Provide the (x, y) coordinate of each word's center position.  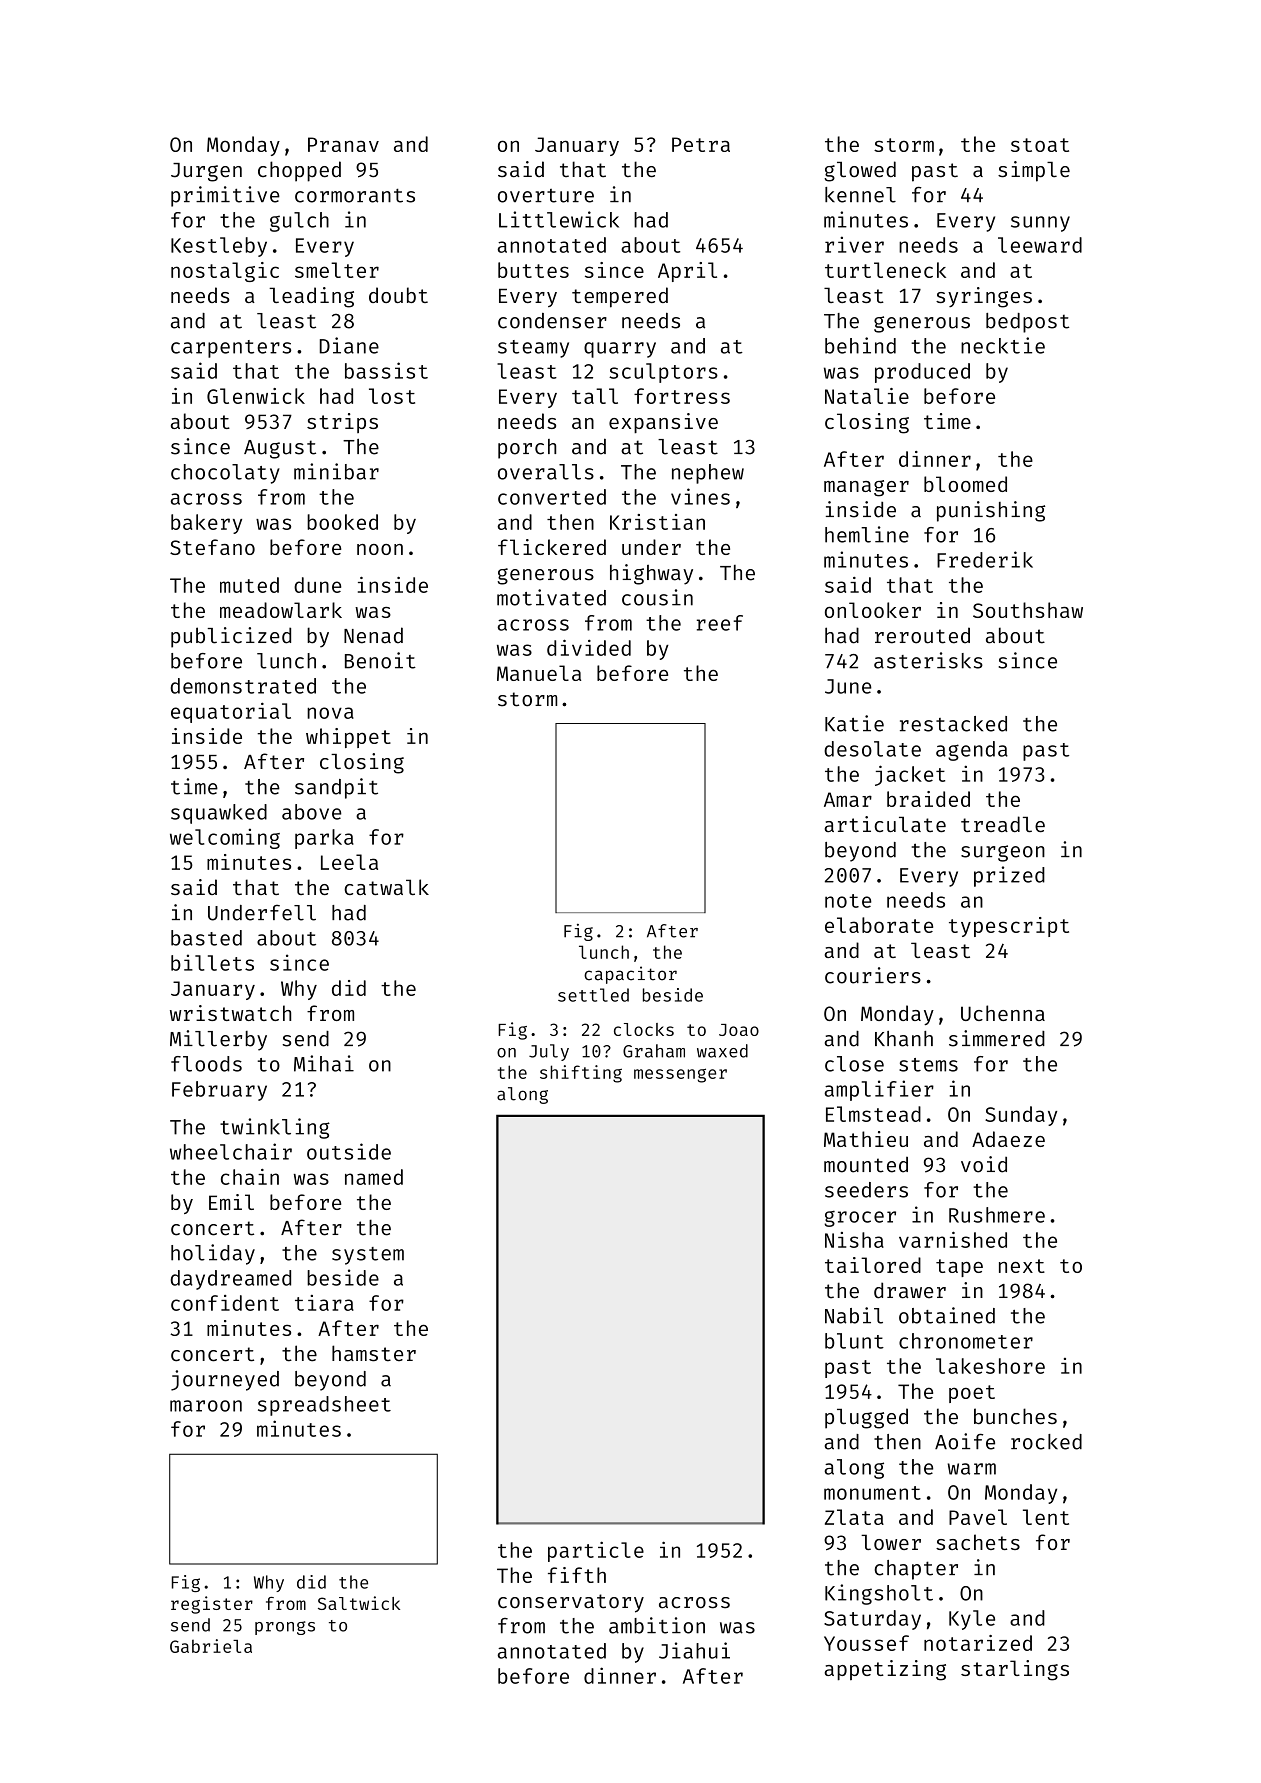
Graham (654, 1051)
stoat (1040, 145)
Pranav (343, 144)
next (1022, 1266)
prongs (285, 1628)
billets (212, 962)
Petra (701, 144)
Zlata (854, 1517)
